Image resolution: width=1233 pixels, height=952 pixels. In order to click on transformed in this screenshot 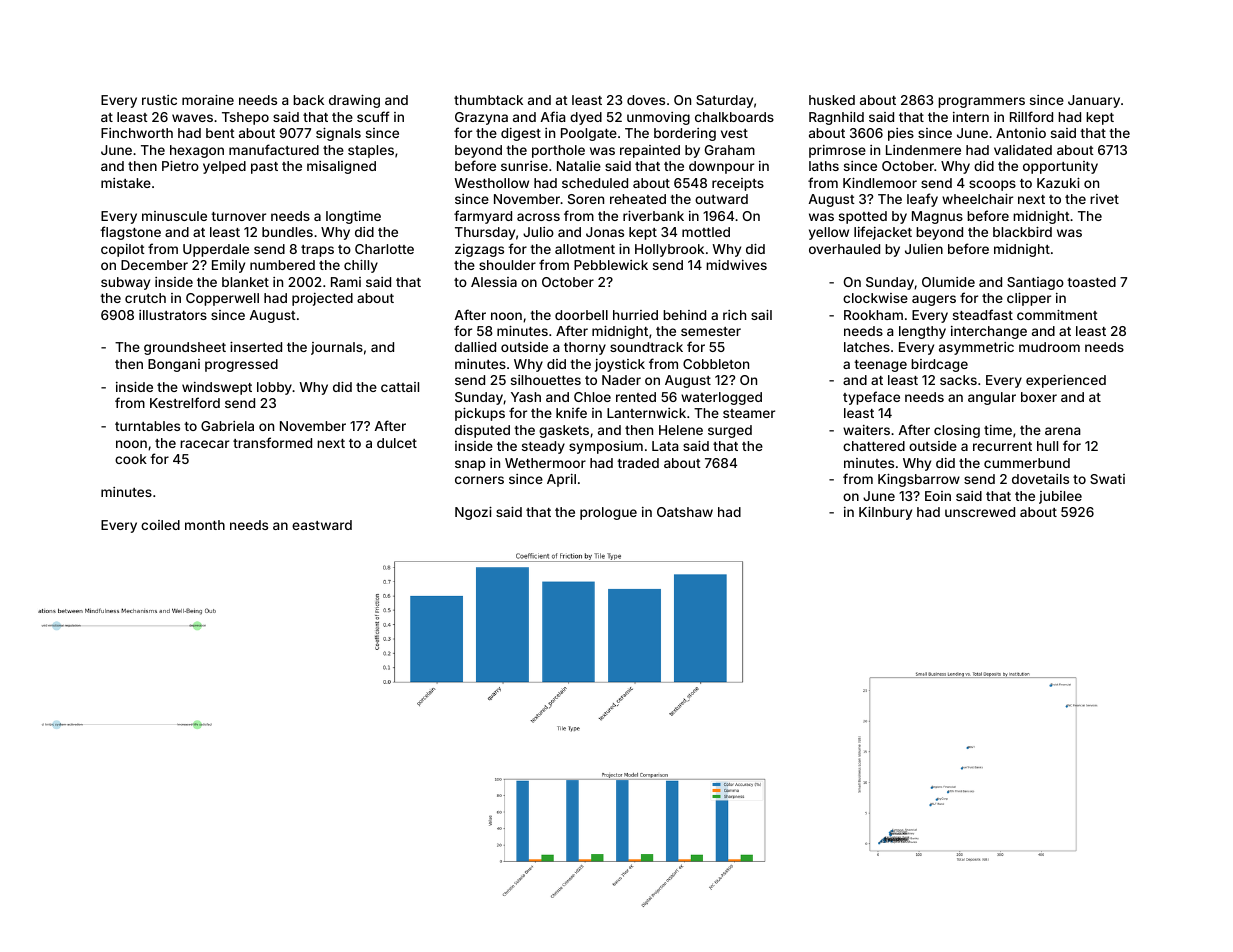, I will do `click(272, 442)`.
